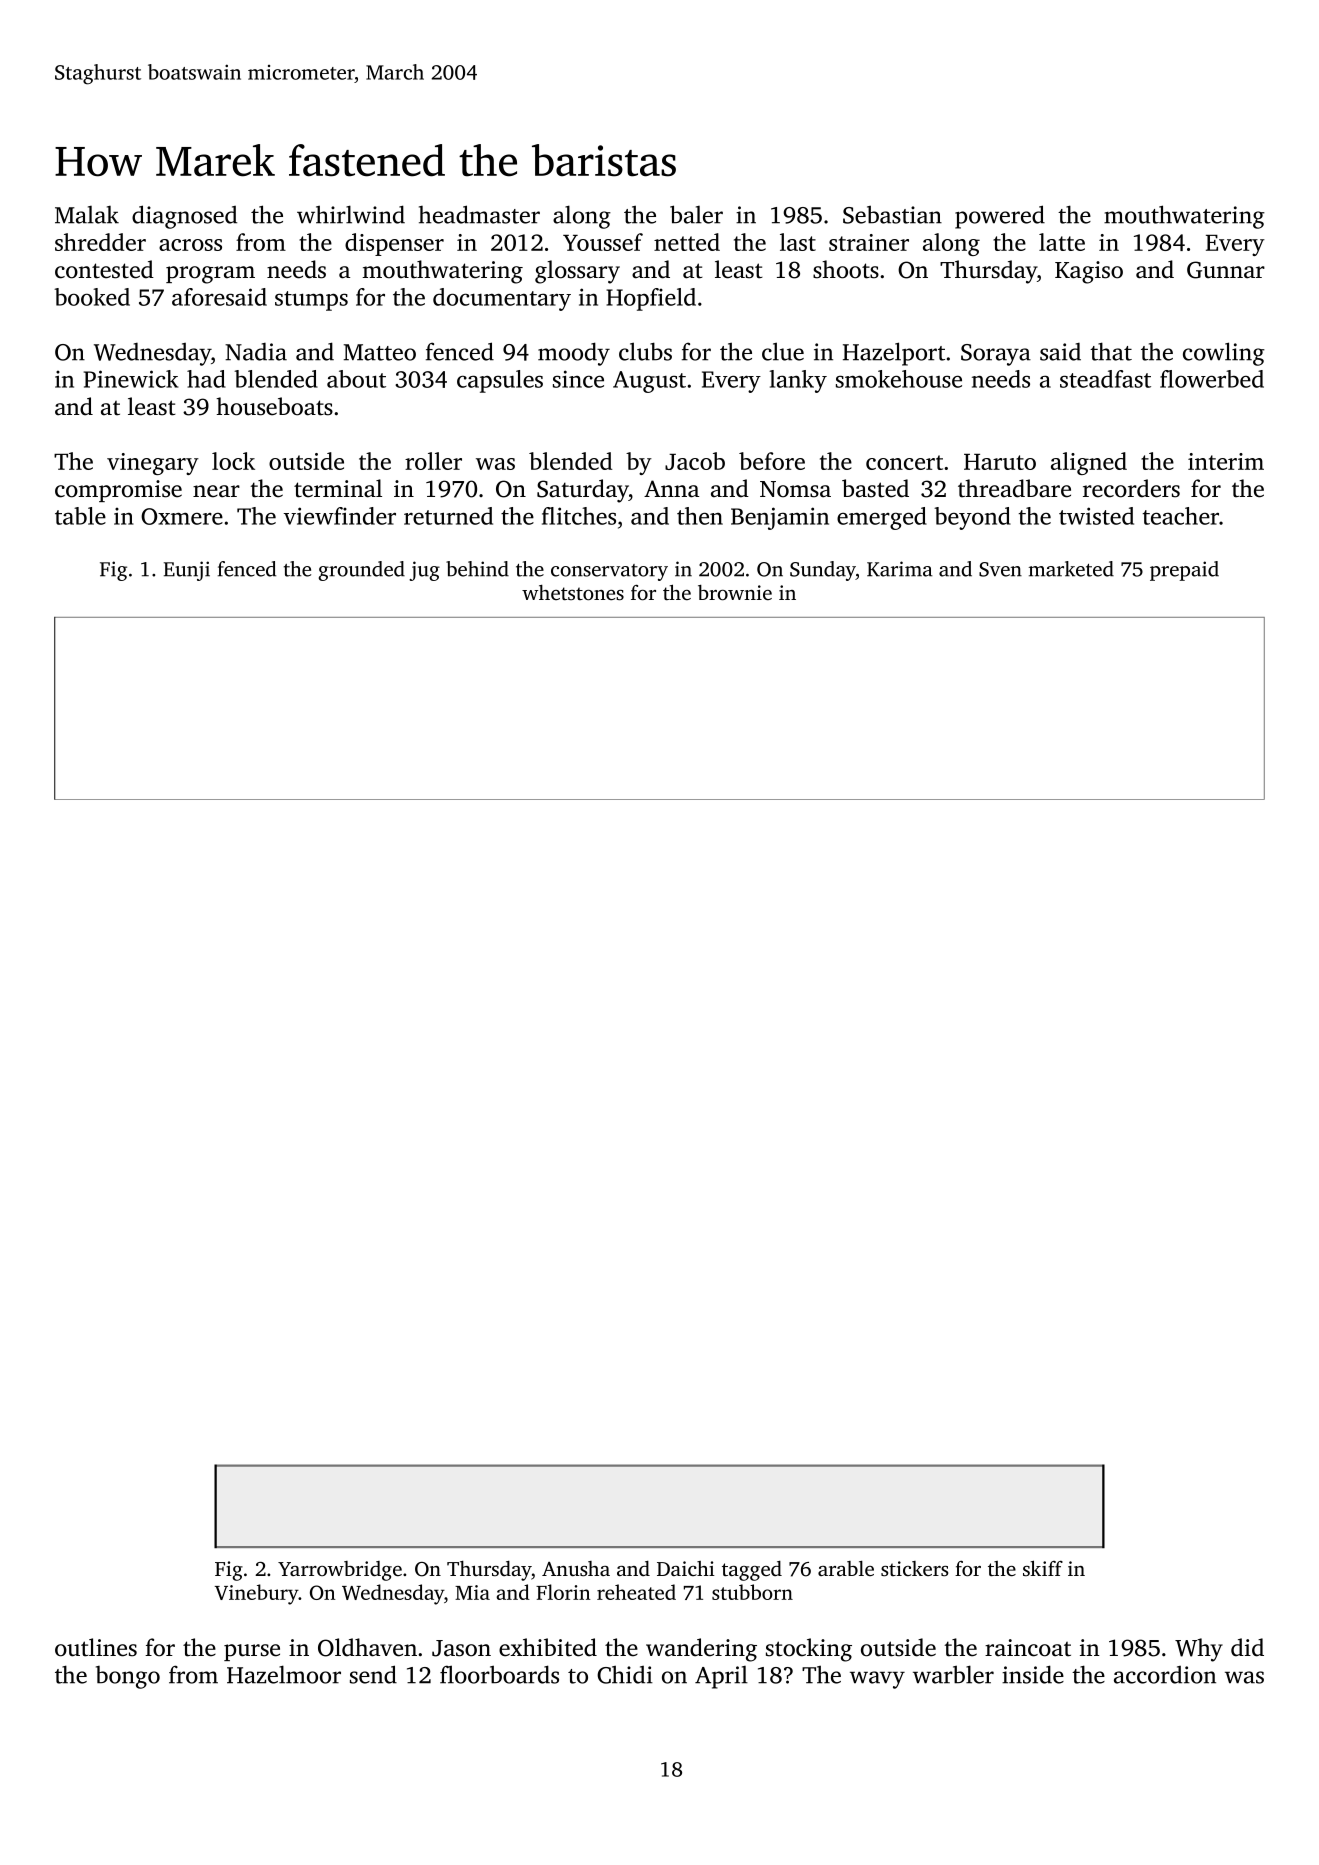  What do you see at coordinates (1043, 1568) in the page?
I see `skiff` at bounding box center [1043, 1568].
